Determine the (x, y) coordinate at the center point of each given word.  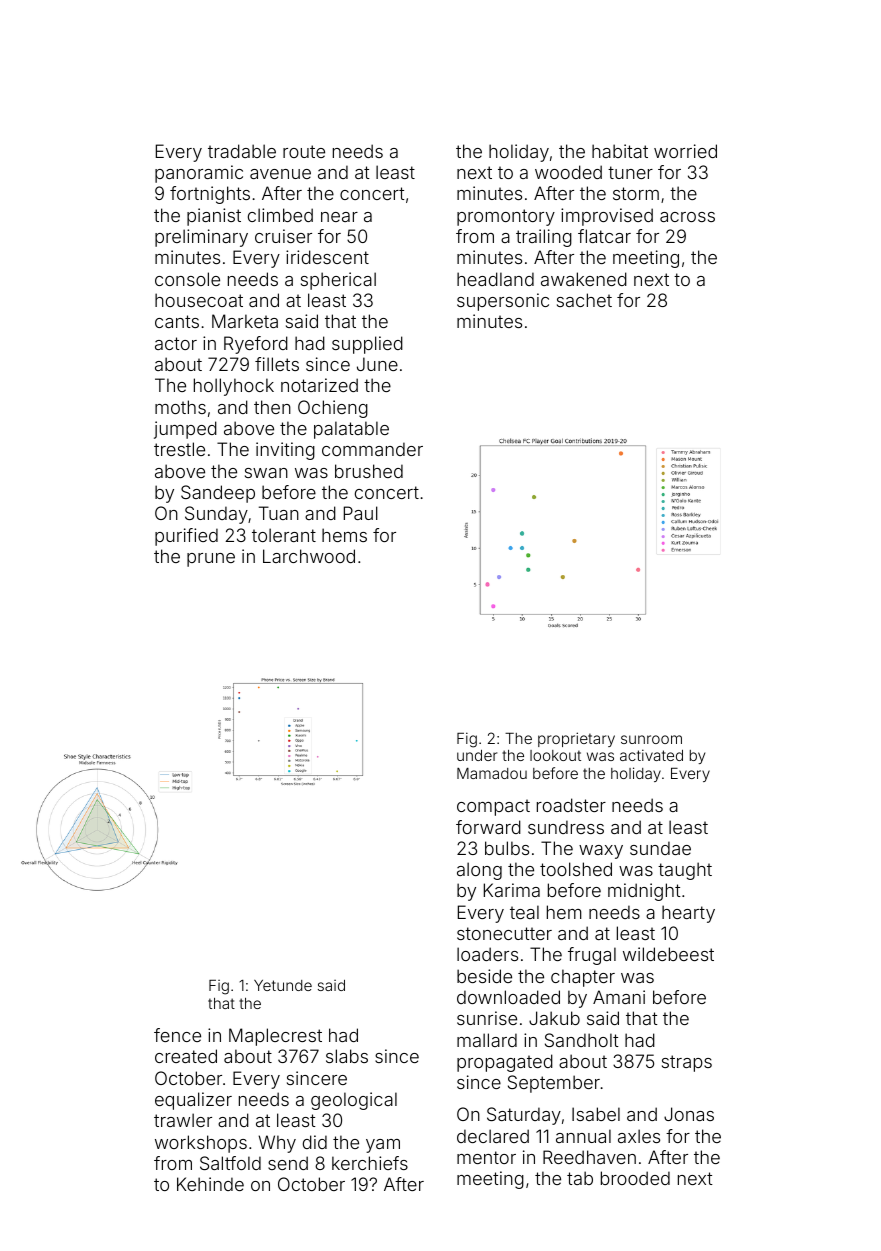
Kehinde (210, 1184)
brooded (635, 1178)
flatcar (604, 236)
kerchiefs (370, 1163)
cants (177, 321)
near (339, 217)
